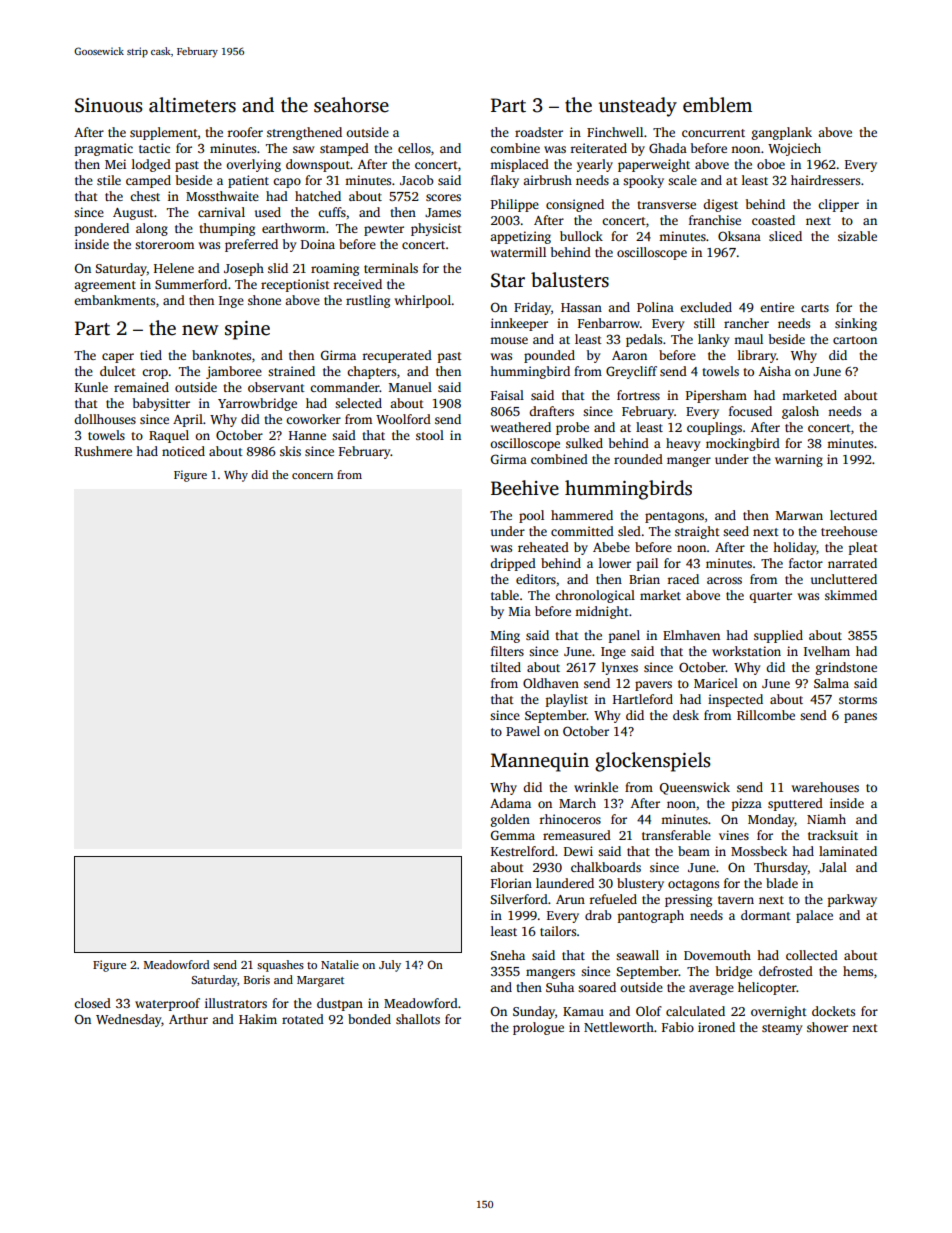  Describe the element at coordinates (523, 731) in the screenshot. I see `Pawel` at that location.
